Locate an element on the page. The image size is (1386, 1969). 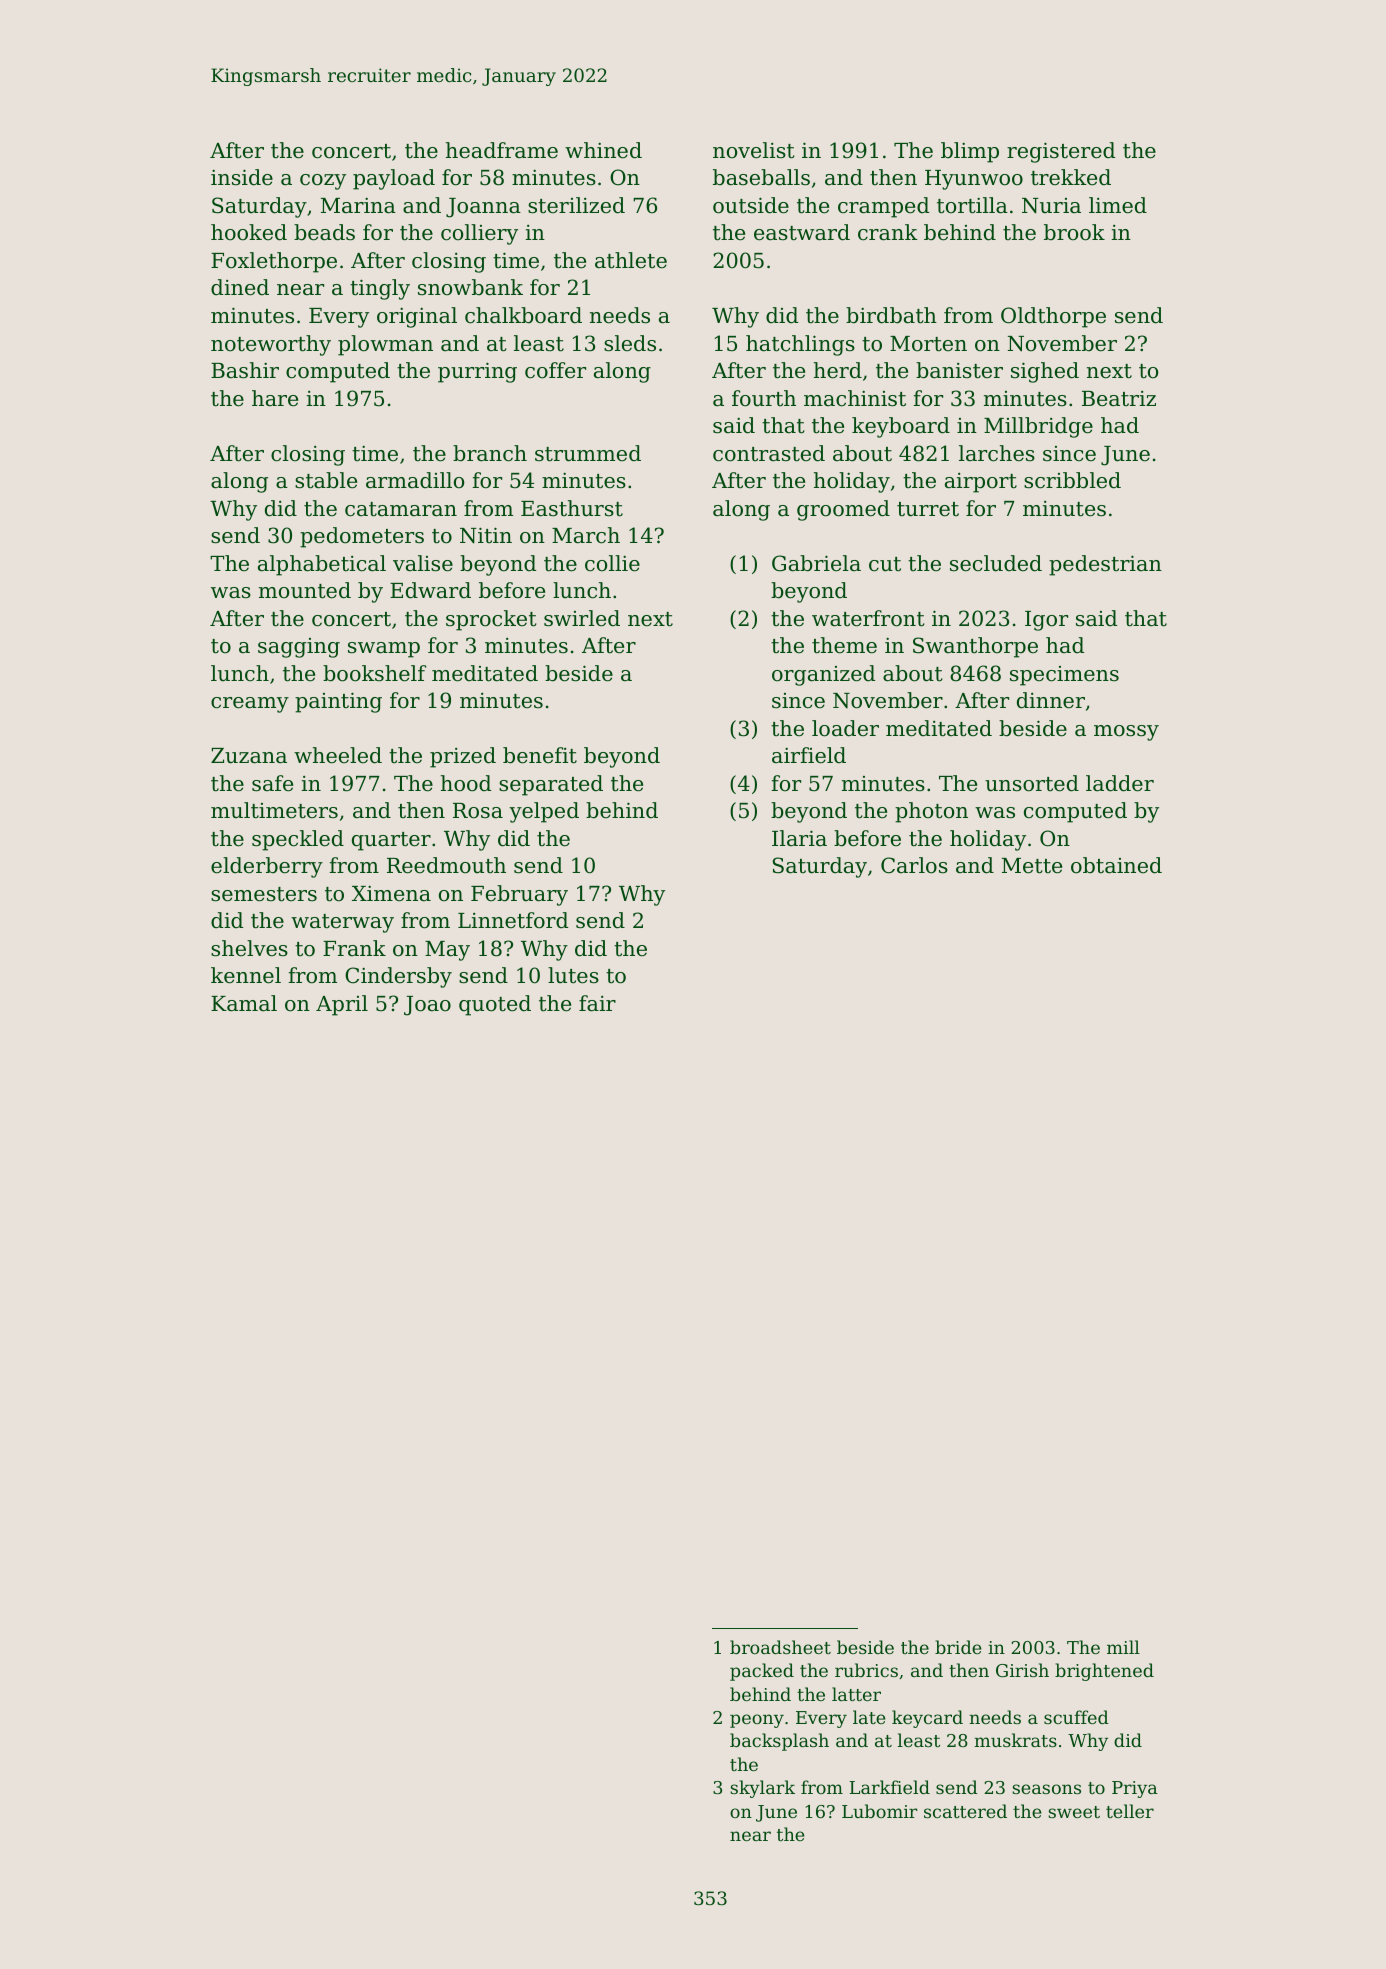
fair is located at coordinates (597, 1003).
